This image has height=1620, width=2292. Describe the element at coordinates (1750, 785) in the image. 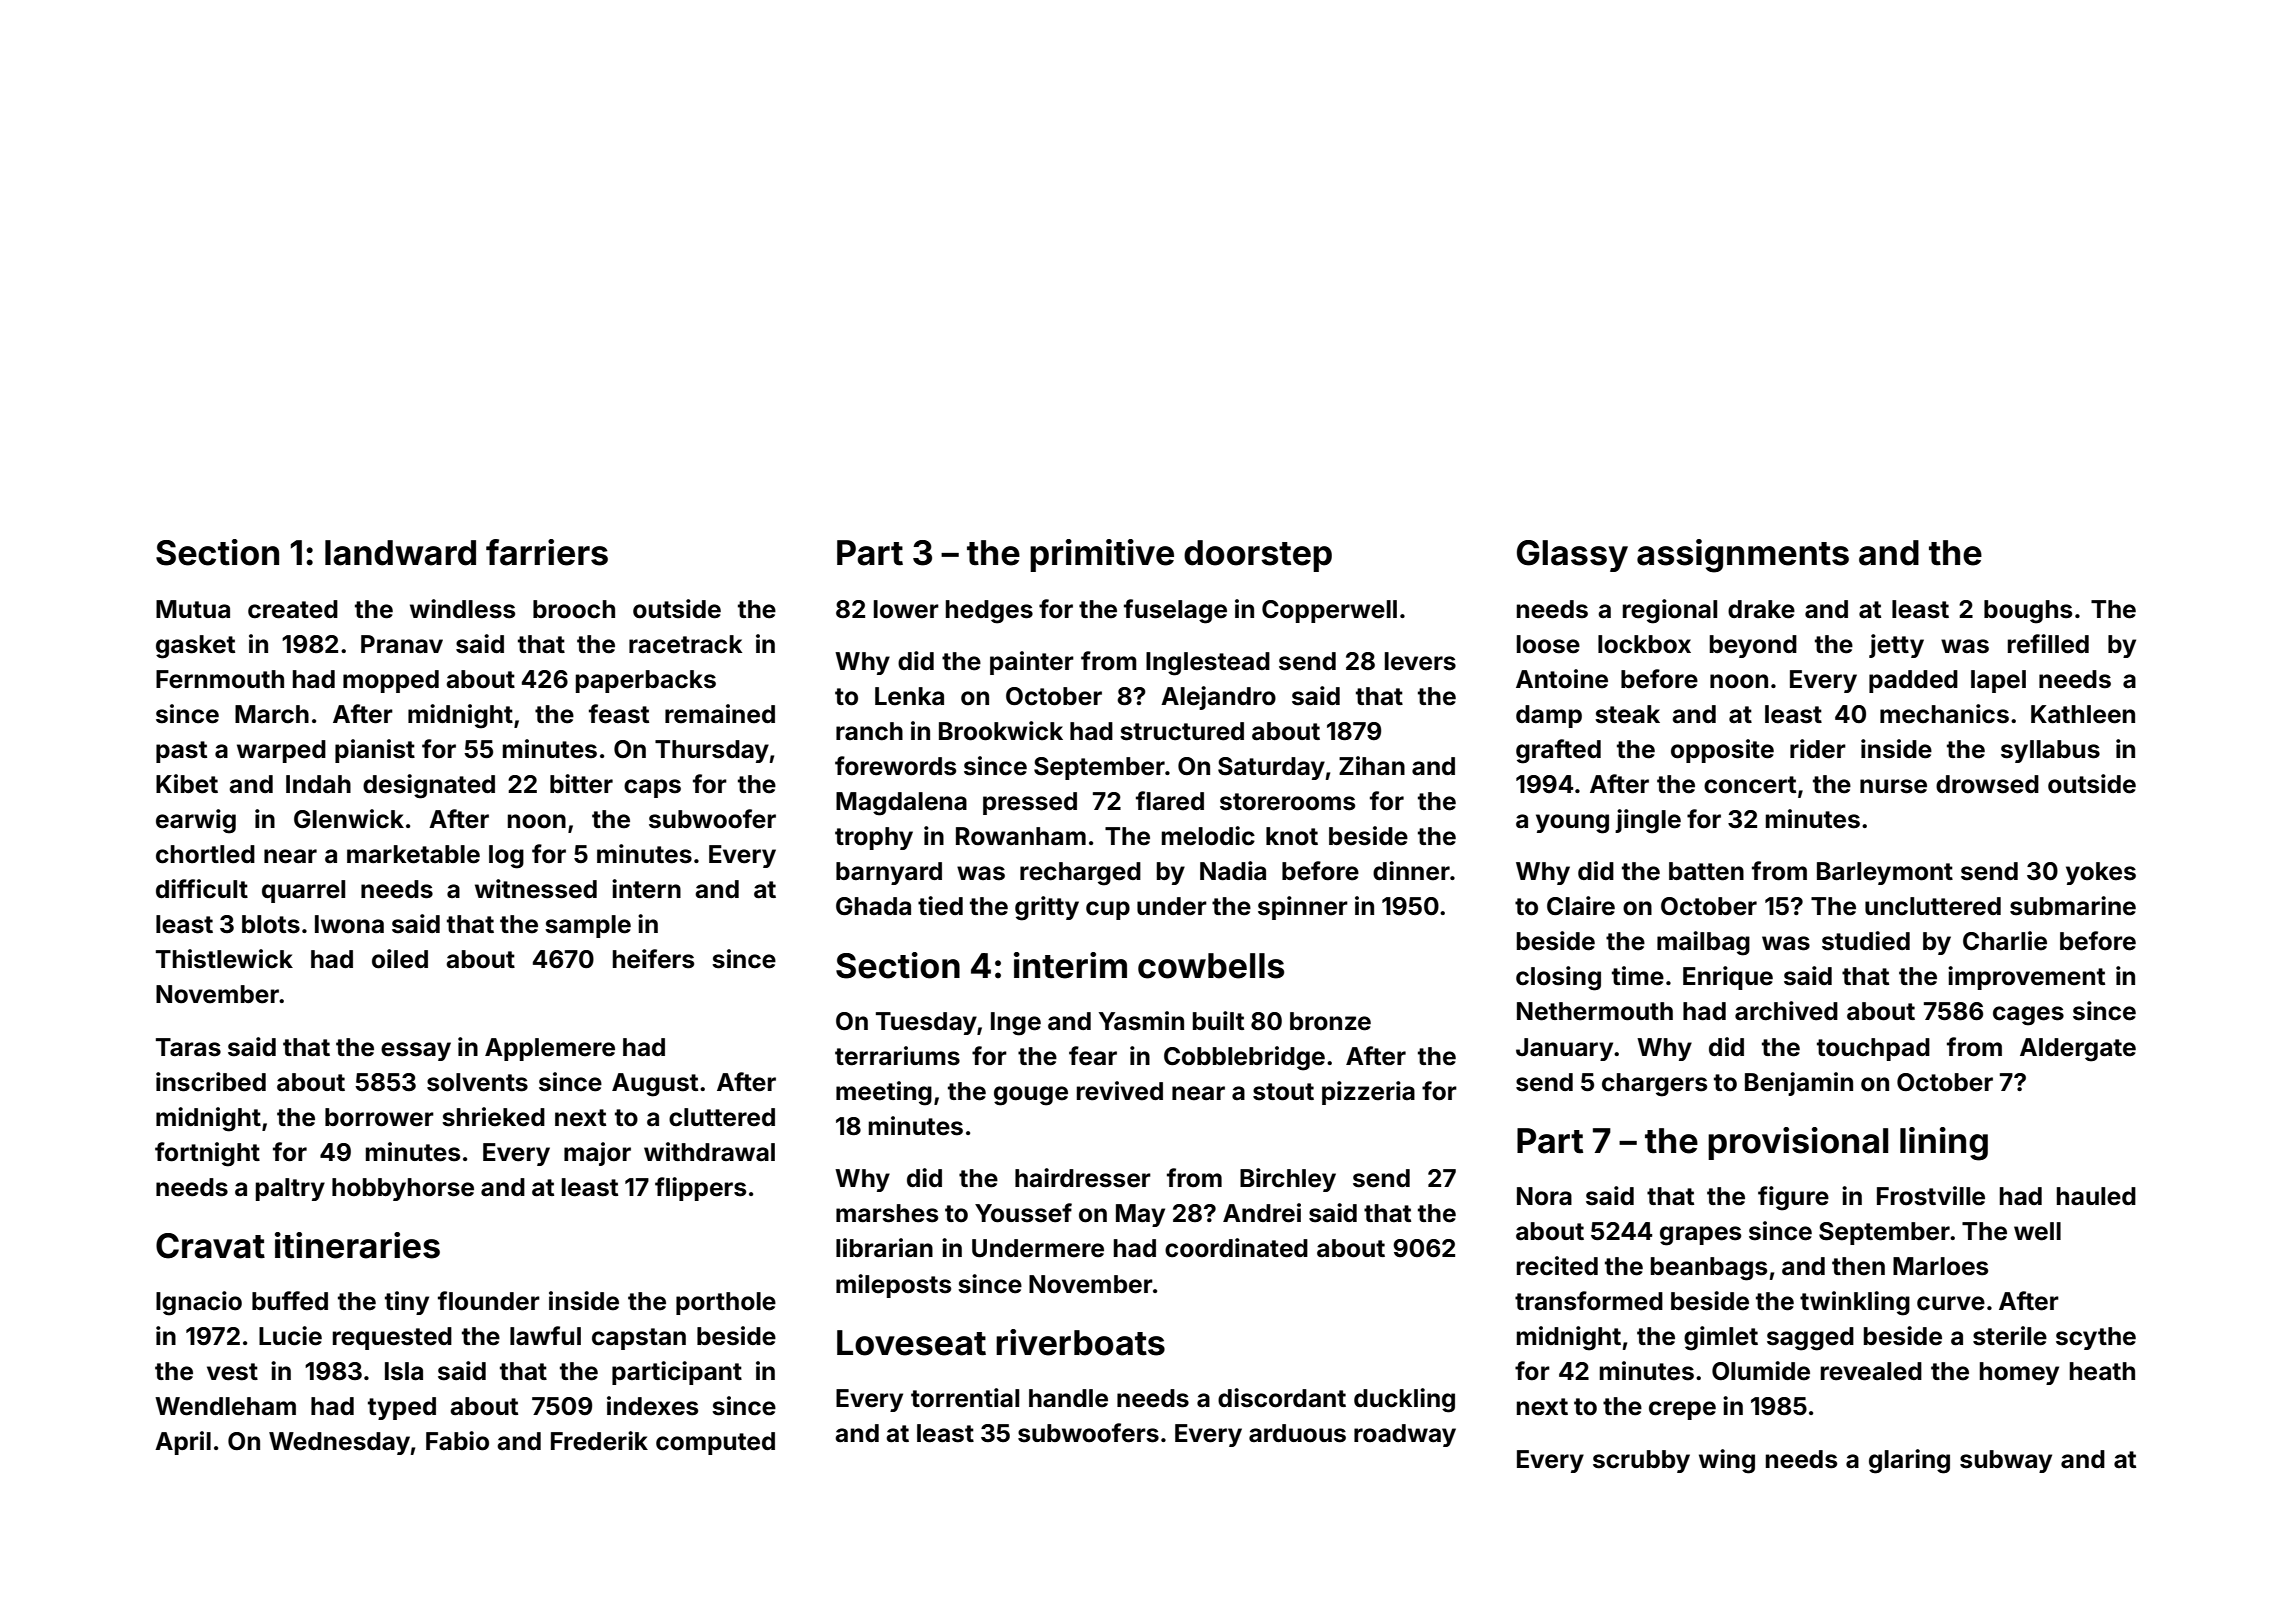

I see `concert` at that location.
